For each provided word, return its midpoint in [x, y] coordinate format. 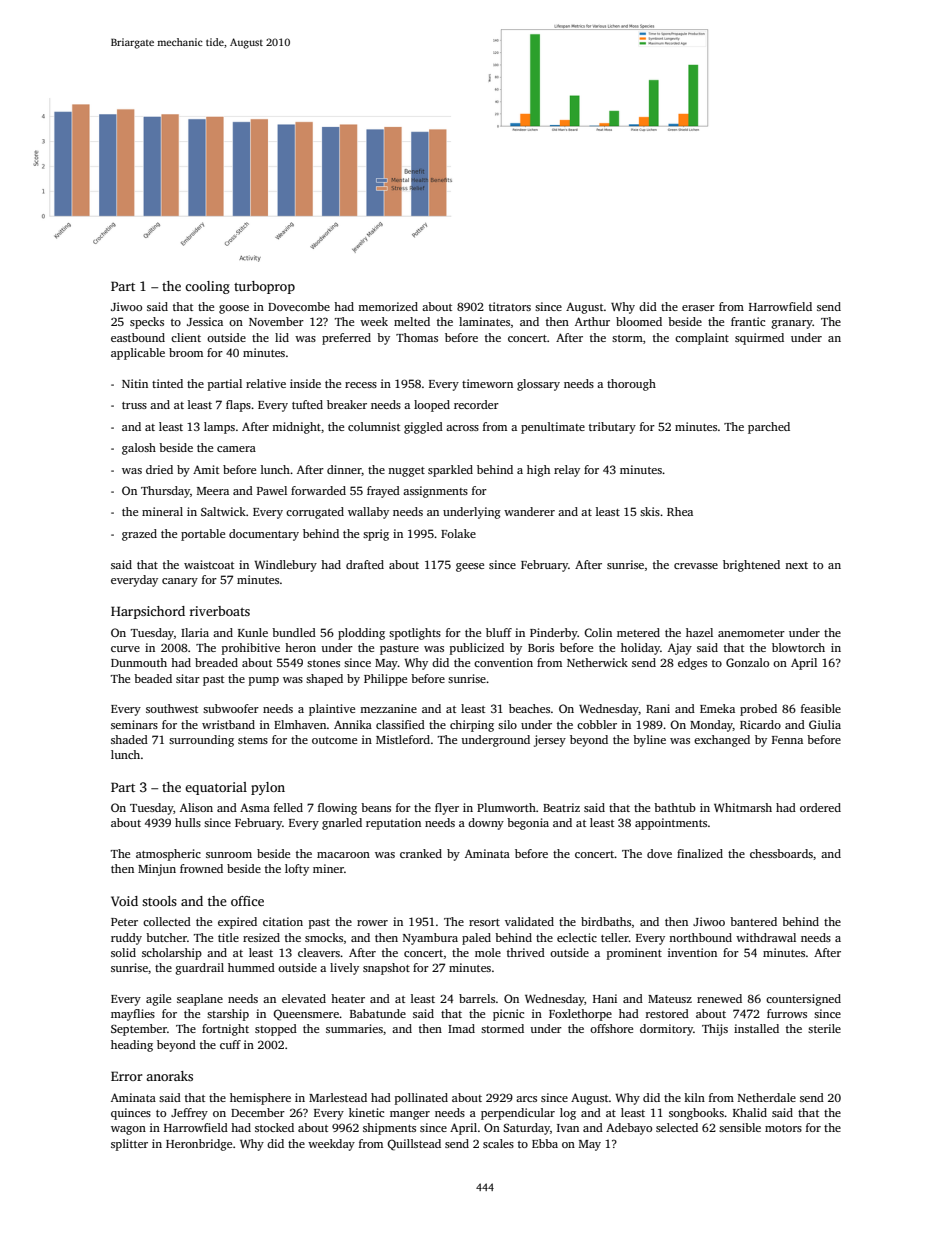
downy [486, 824]
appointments [671, 824]
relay [567, 471]
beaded [153, 678]
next [796, 565]
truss [134, 405]
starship [228, 1015]
